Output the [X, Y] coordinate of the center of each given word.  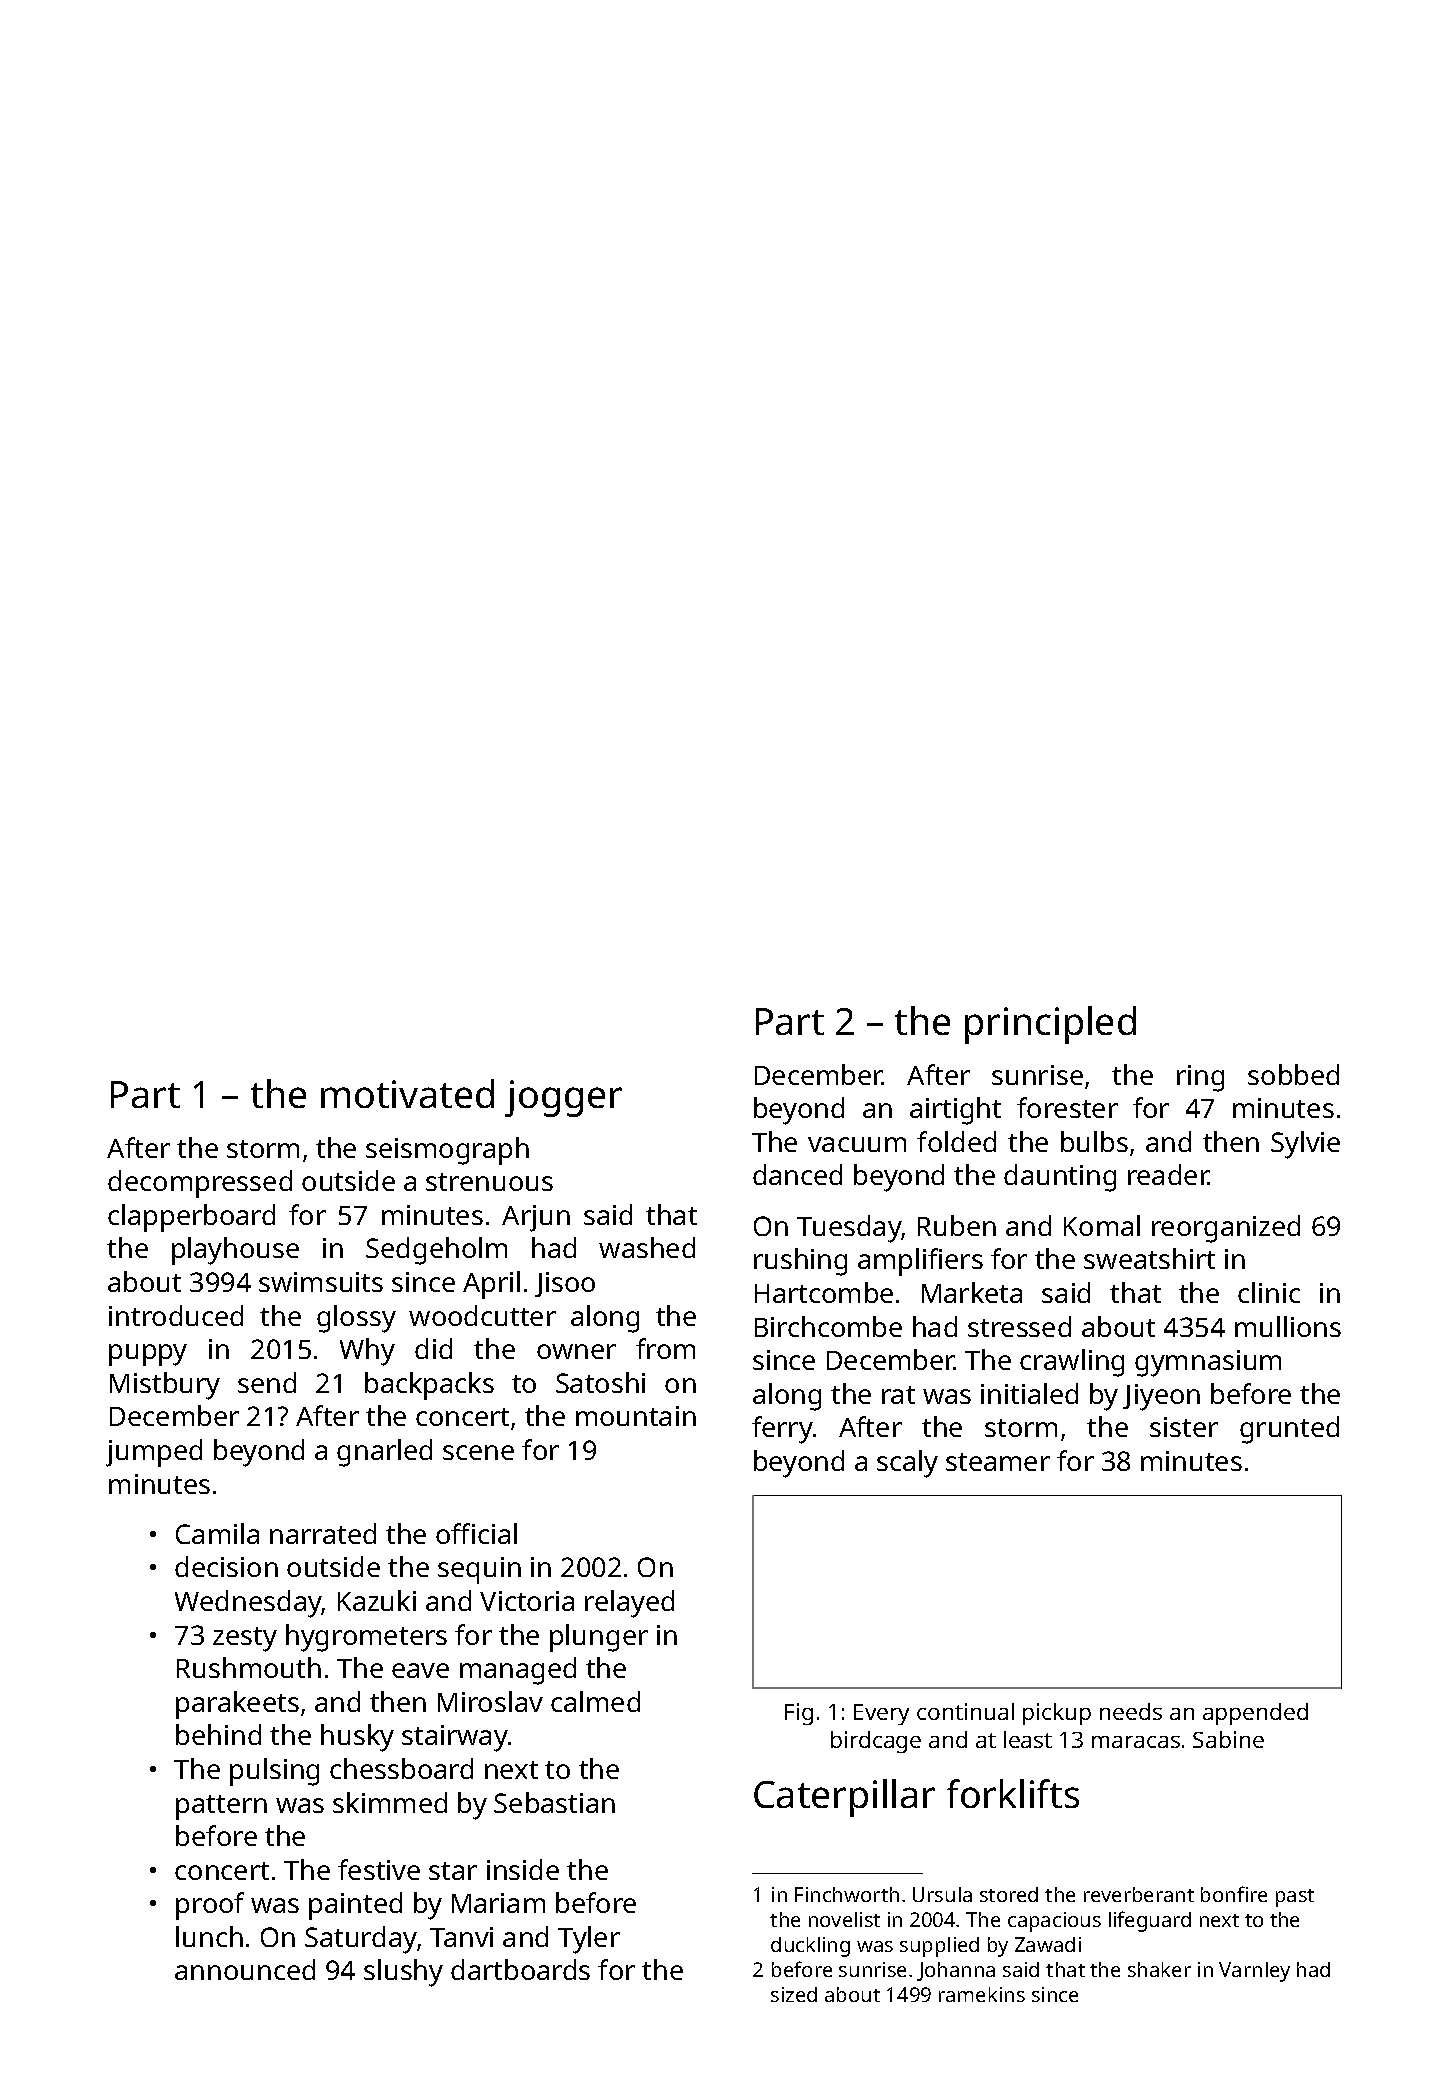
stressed [1019, 1326]
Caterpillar [844, 1798]
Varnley [1254, 1972]
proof [210, 1906]
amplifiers [920, 1262]
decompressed [200, 1184]
